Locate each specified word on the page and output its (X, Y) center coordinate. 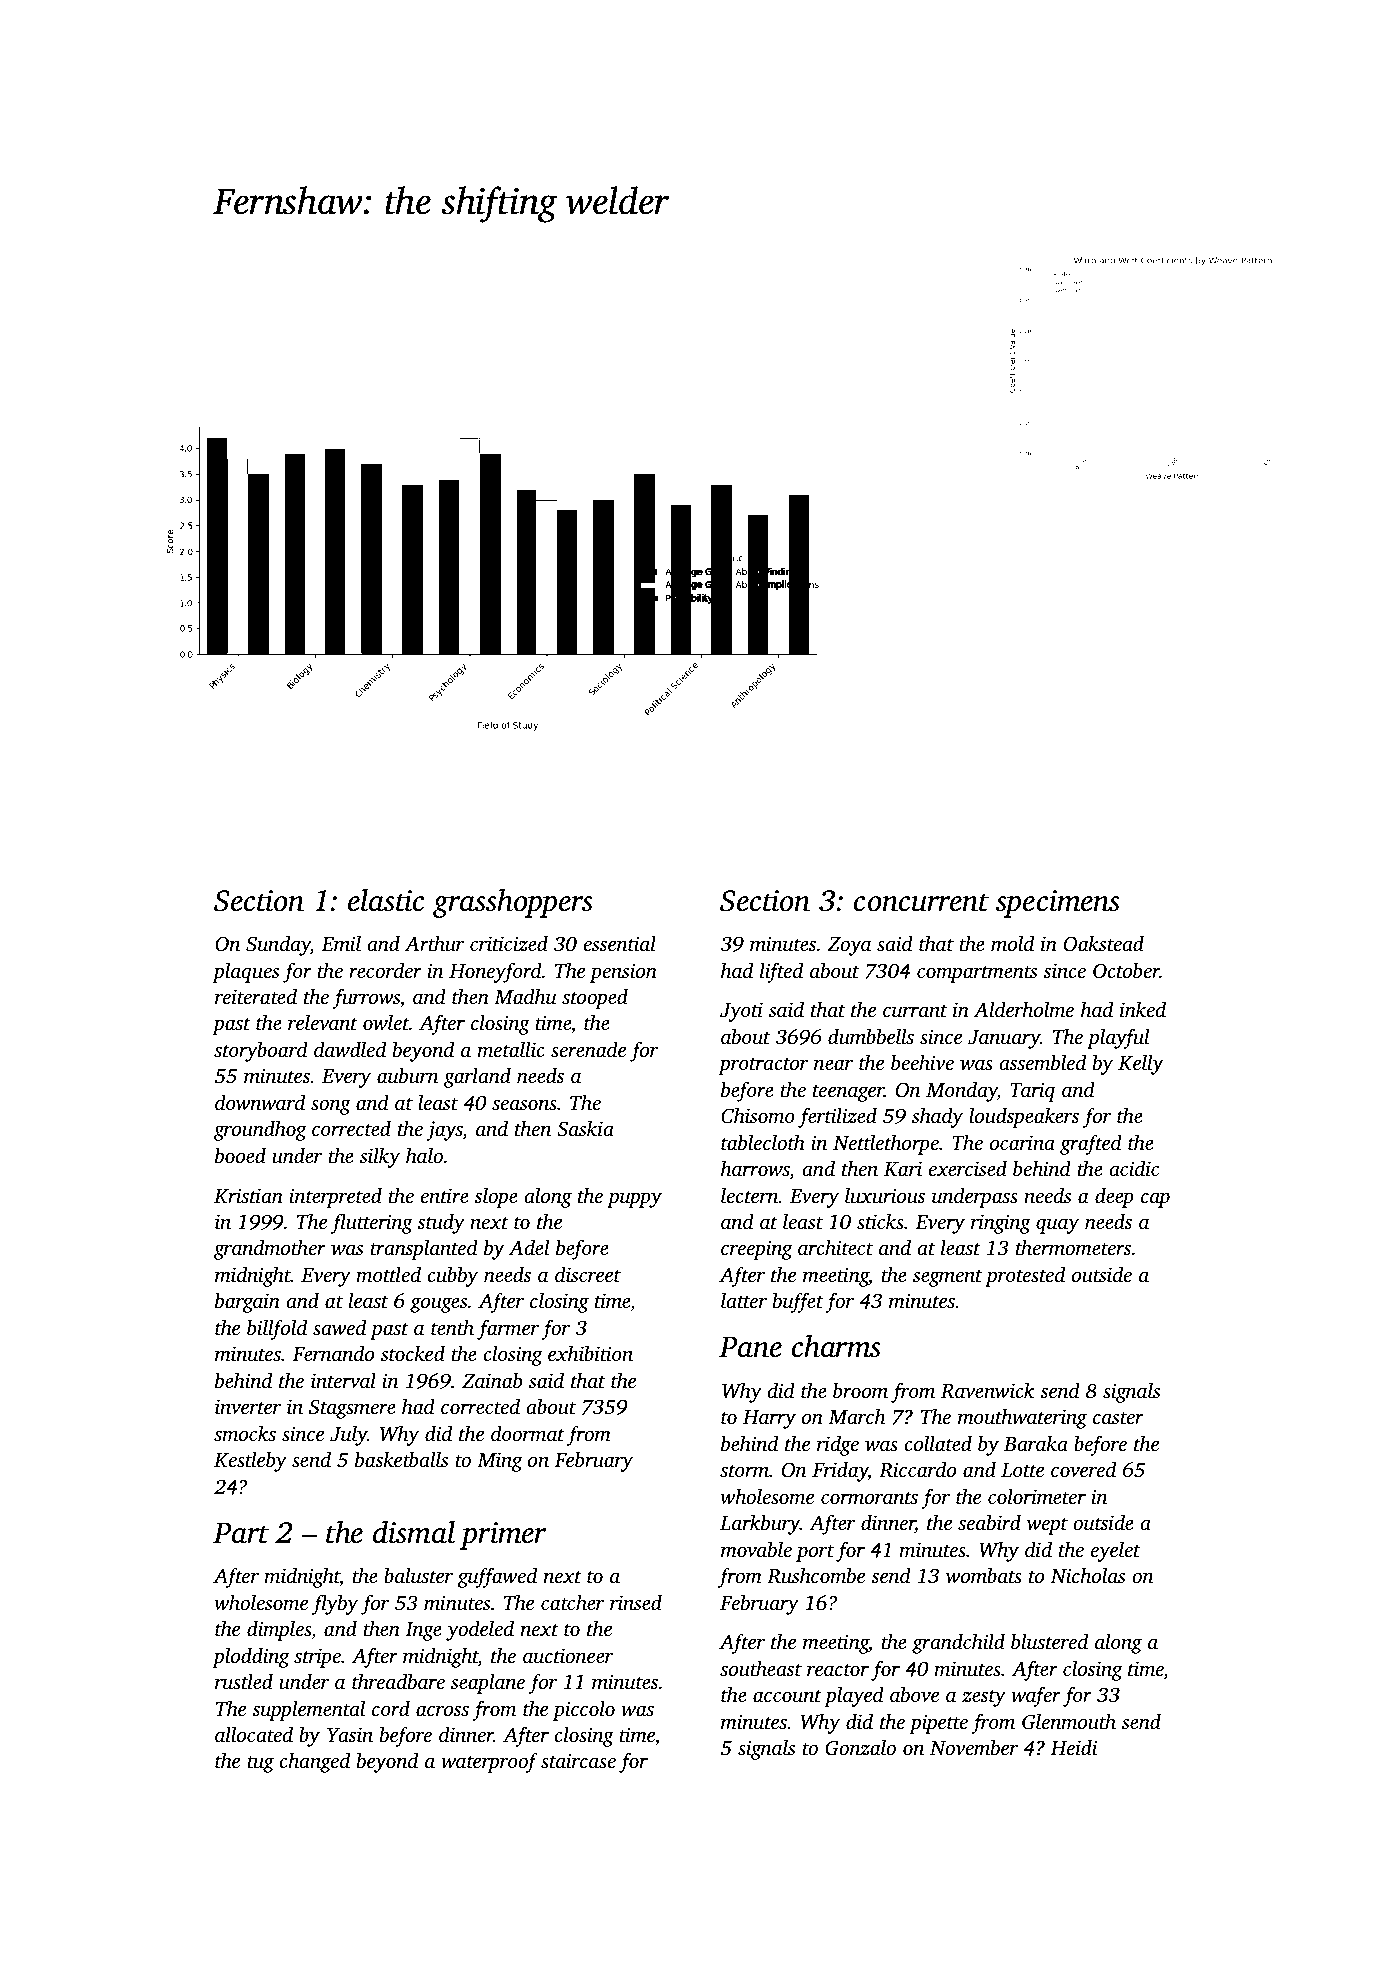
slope (496, 1197)
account (787, 1696)
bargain (247, 1302)
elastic (386, 900)
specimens (1058, 904)
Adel (529, 1247)
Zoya (849, 946)
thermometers (1073, 1247)
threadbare (398, 1681)
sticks (880, 1221)
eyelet (1115, 1551)
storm (744, 1471)
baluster (418, 1575)
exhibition (590, 1353)
